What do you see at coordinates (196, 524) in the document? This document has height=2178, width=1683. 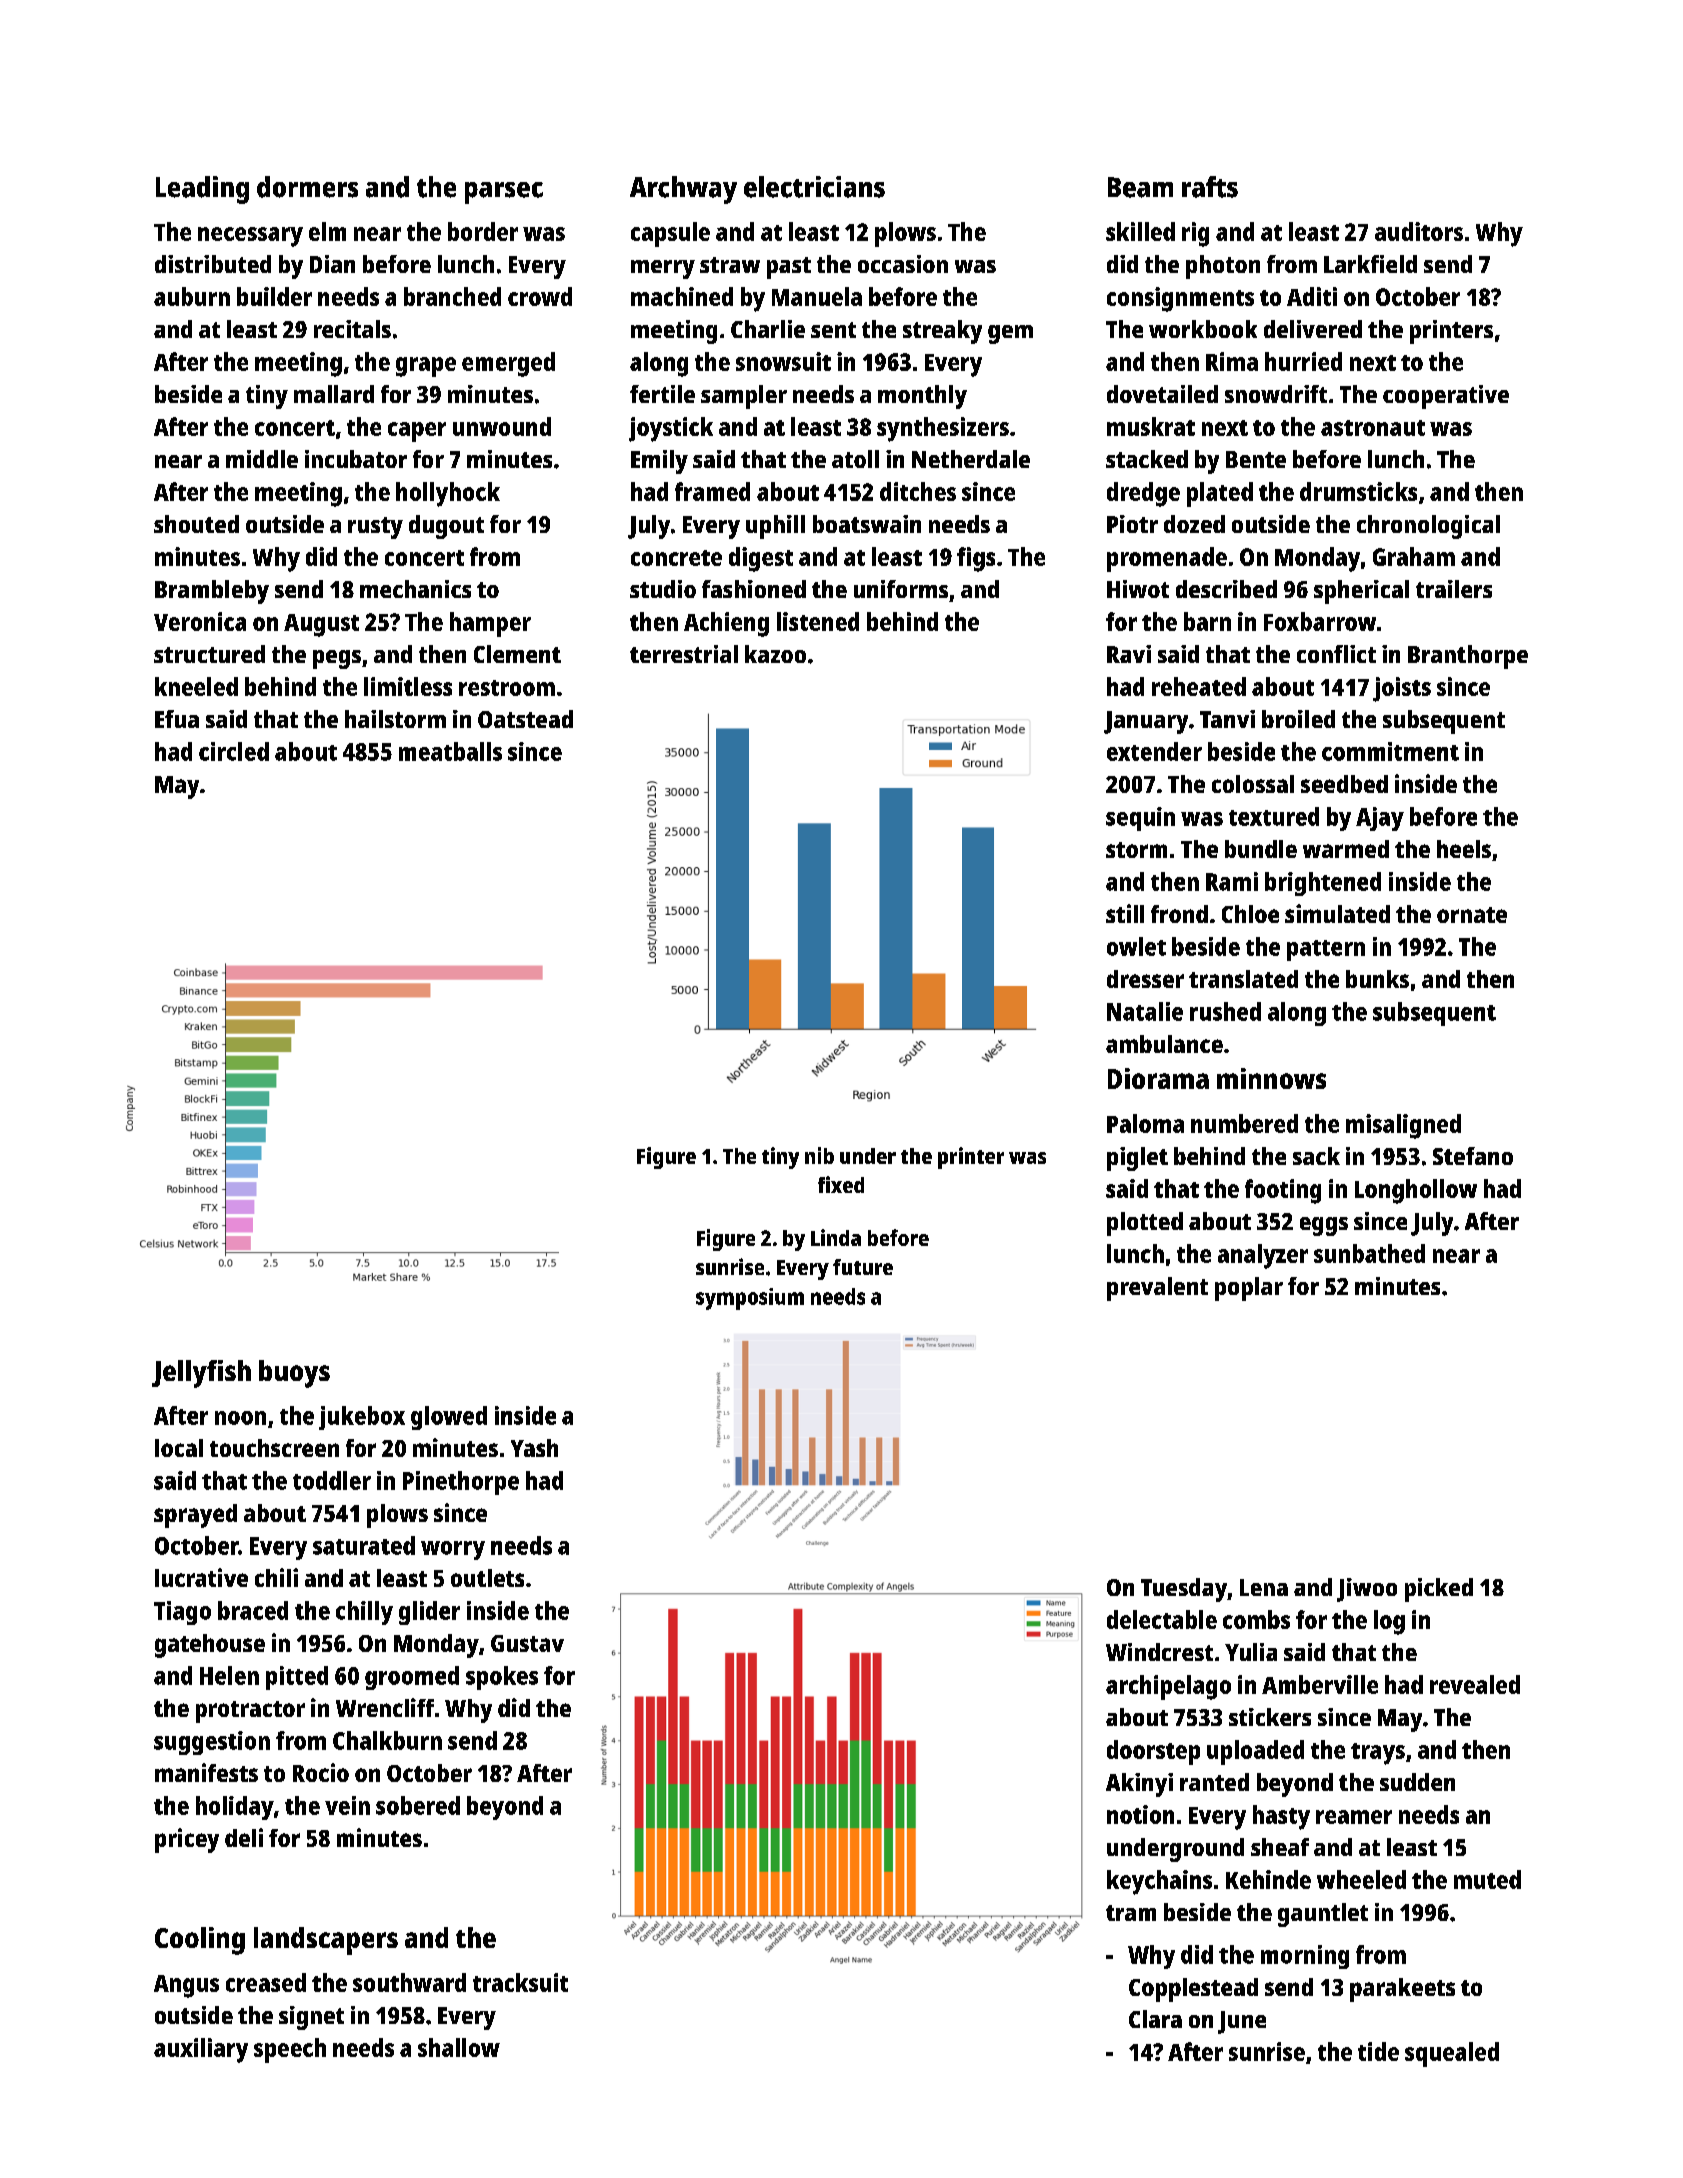 I see `shouted` at bounding box center [196, 524].
